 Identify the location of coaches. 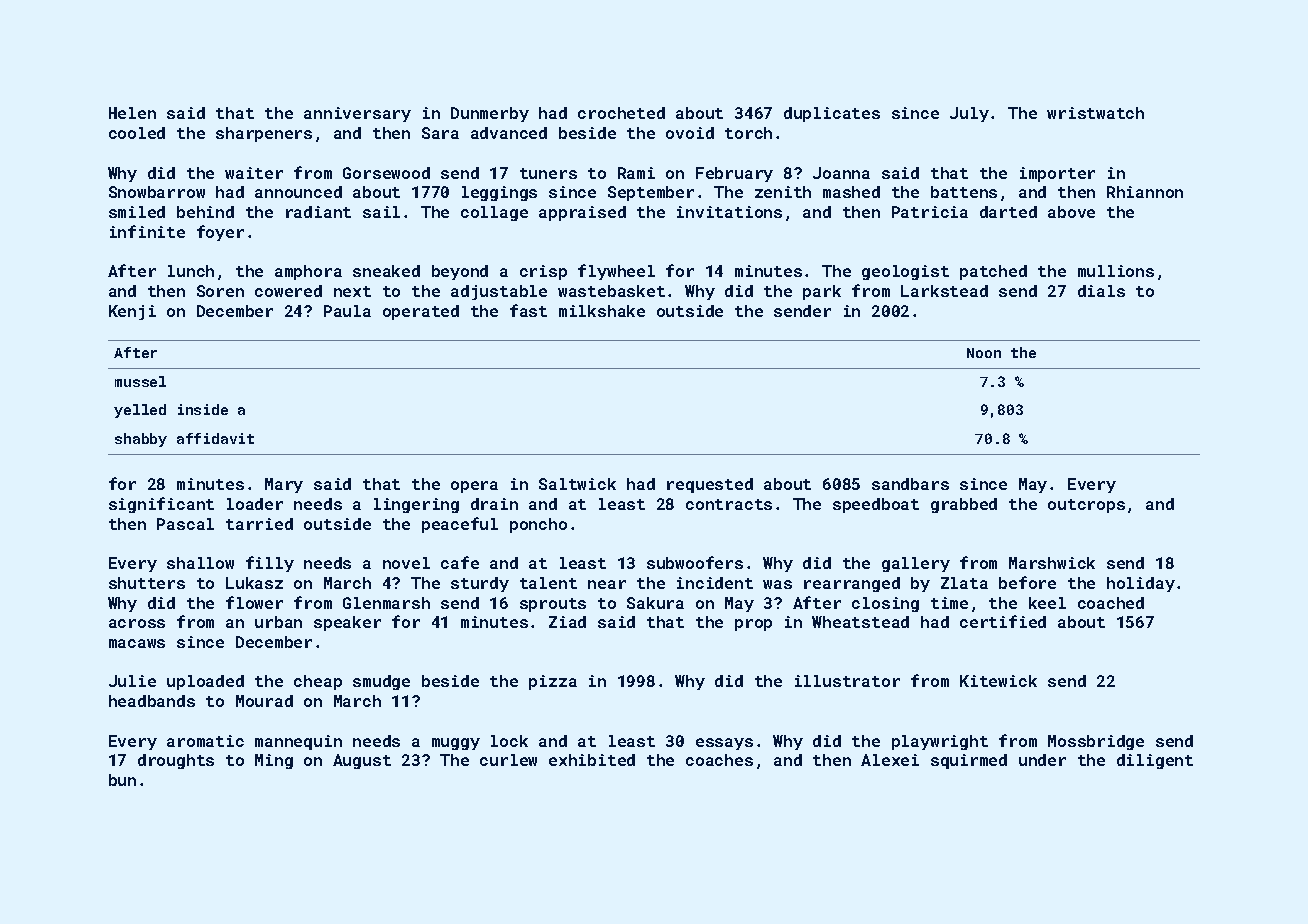
(719, 760).
